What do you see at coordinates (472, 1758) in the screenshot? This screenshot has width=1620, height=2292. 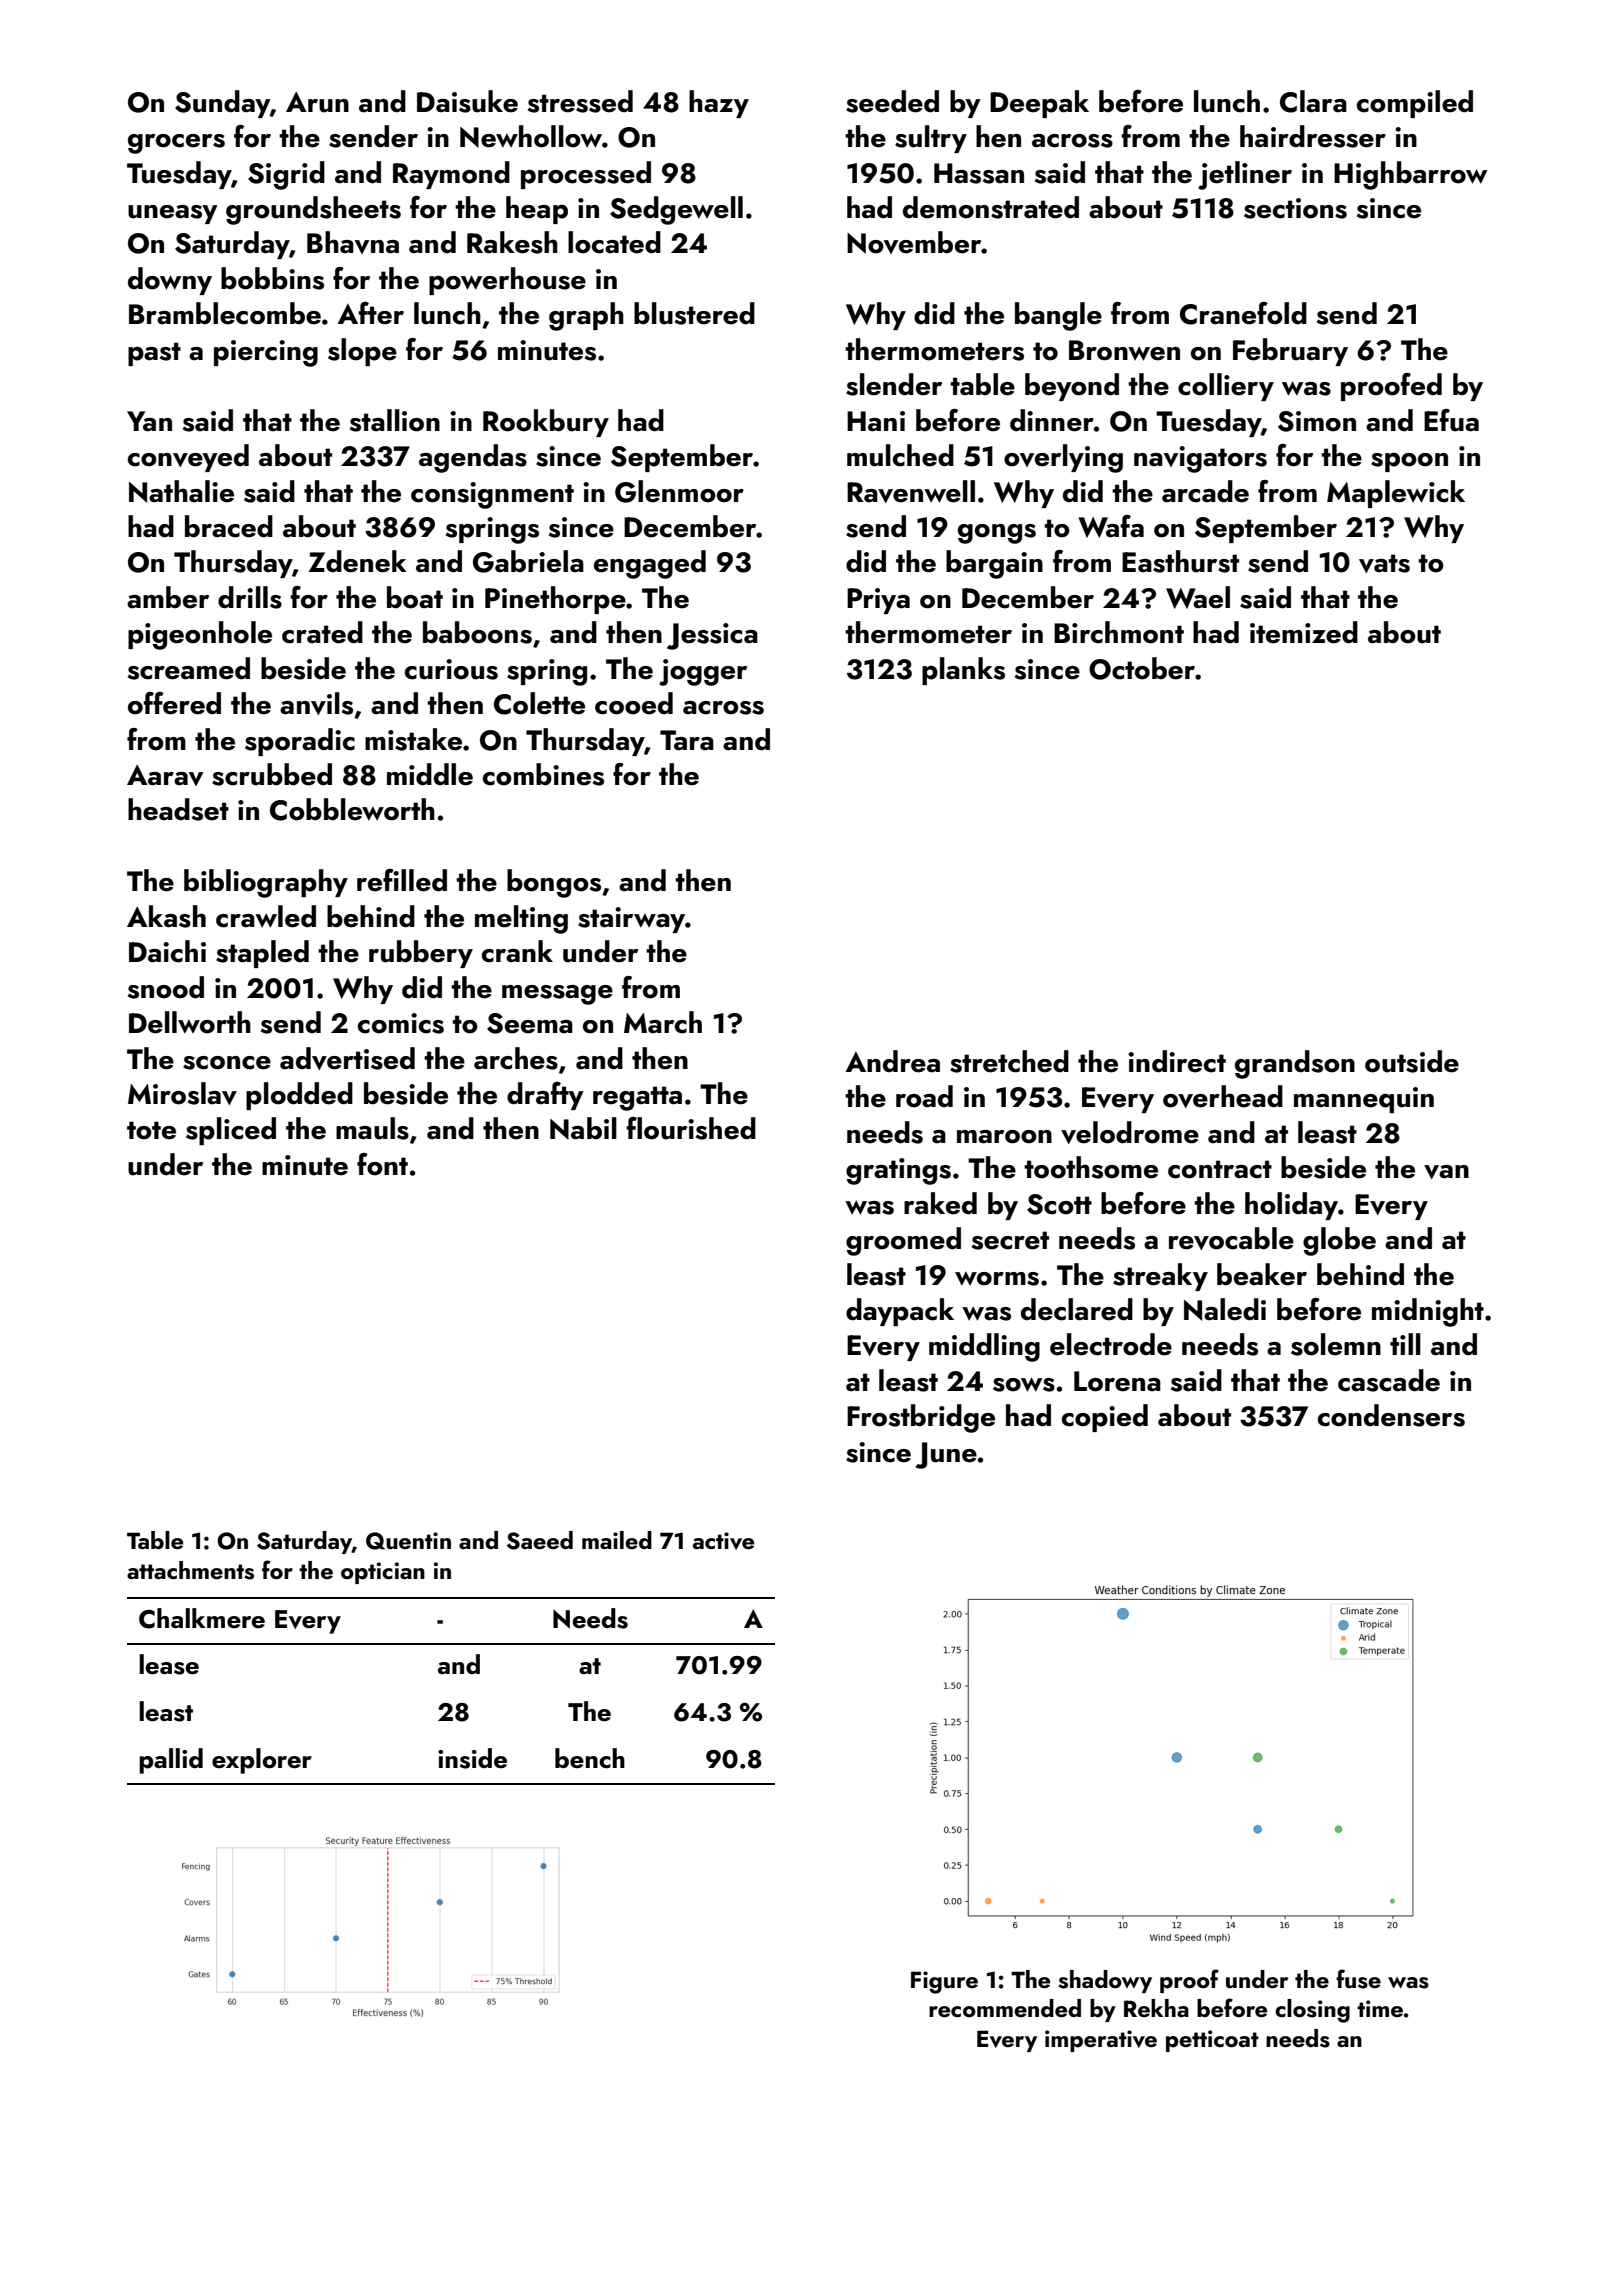 I see `inside` at bounding box center [472, 1758].
